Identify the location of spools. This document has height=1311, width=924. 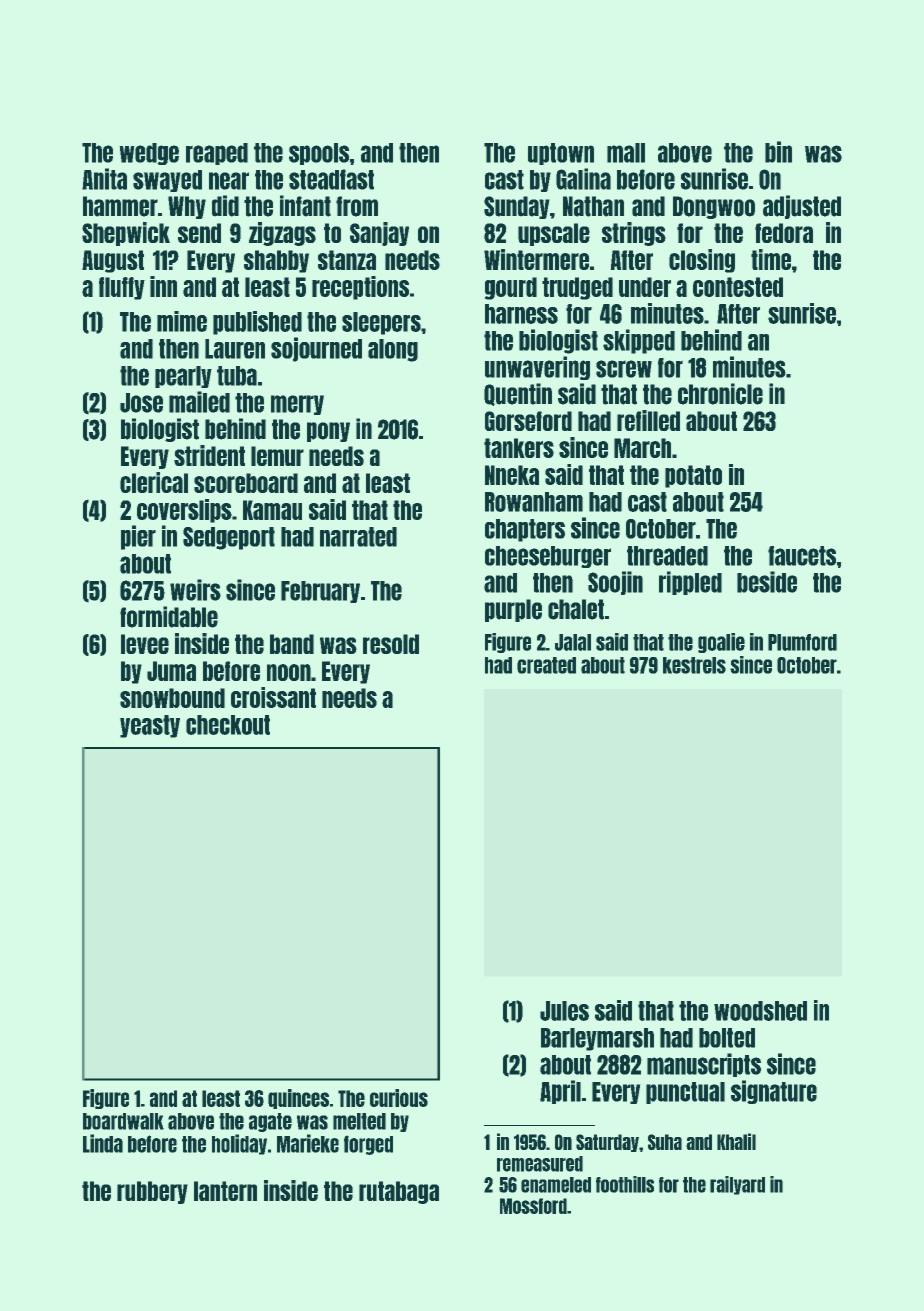
(319, 154).
